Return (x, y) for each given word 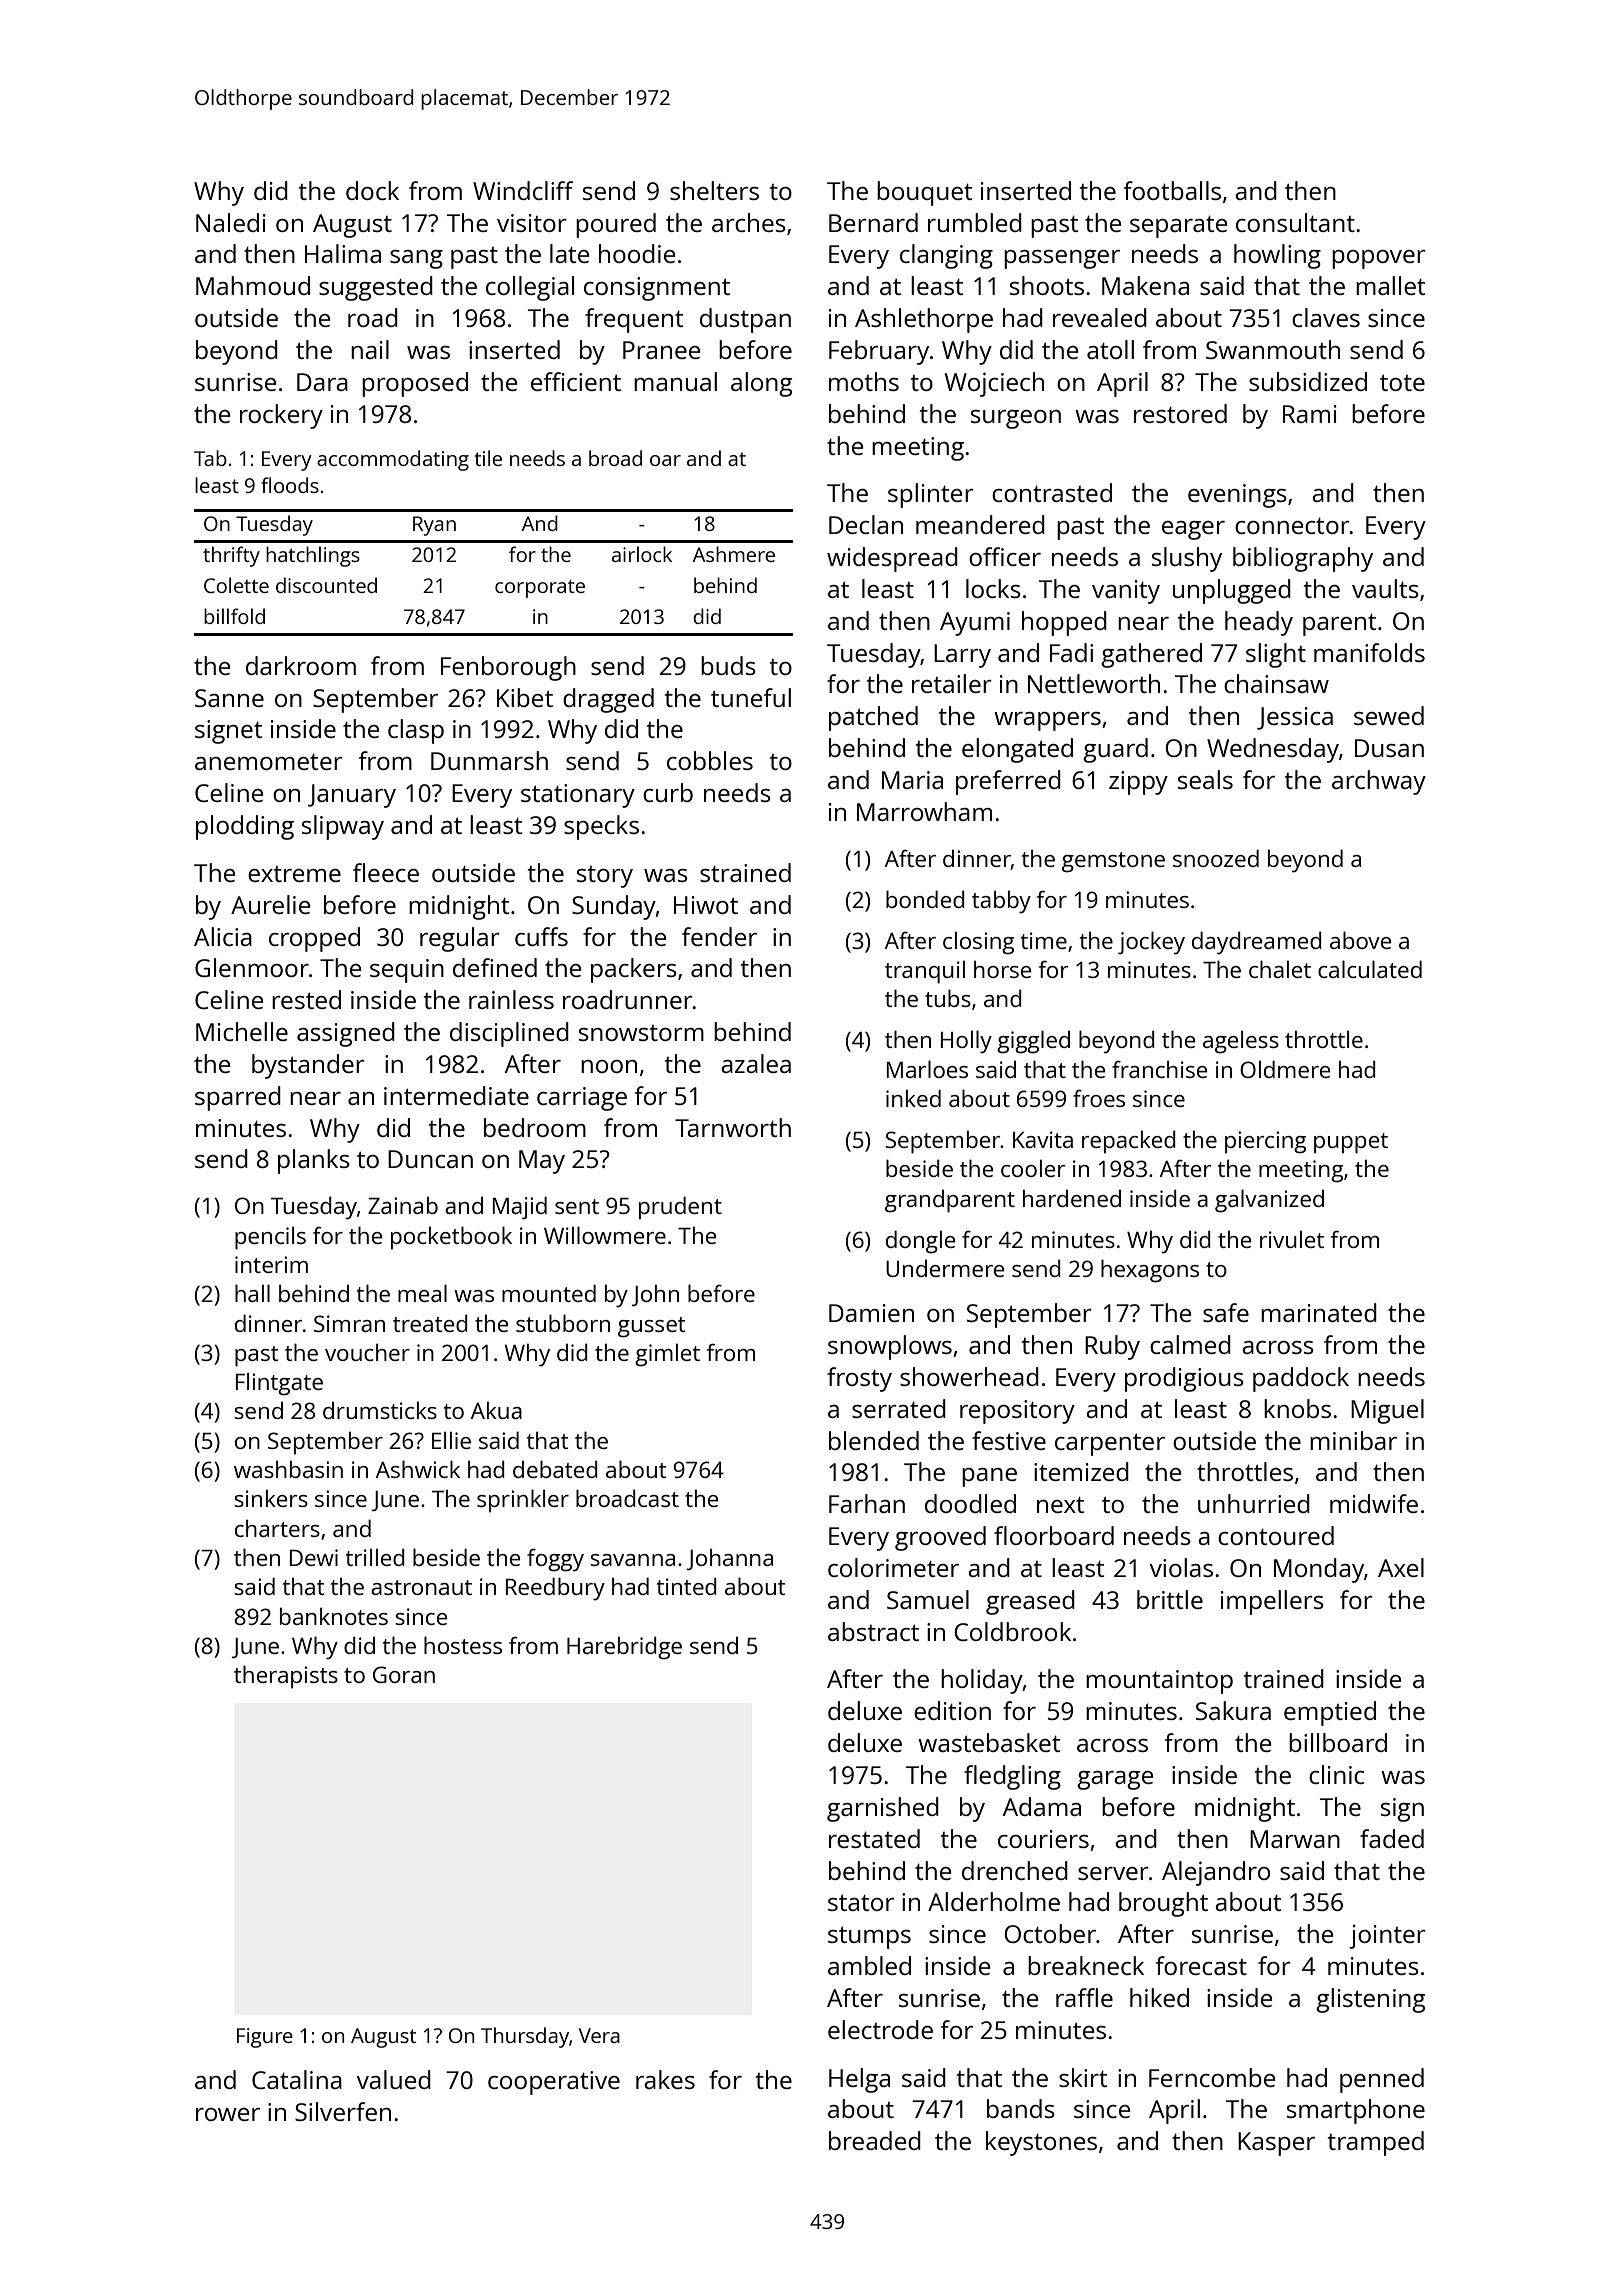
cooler (1033, 1168)
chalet (1280, 969)
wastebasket (989, 1742)
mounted (549, 1293)
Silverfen (343, 2111)
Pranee (661, 350)
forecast (1201, 1965)
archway (1379, 782)
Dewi (314, 1557)
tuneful (751, 697)
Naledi (231, 222)
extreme (294, 874)
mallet (1390, 285)
